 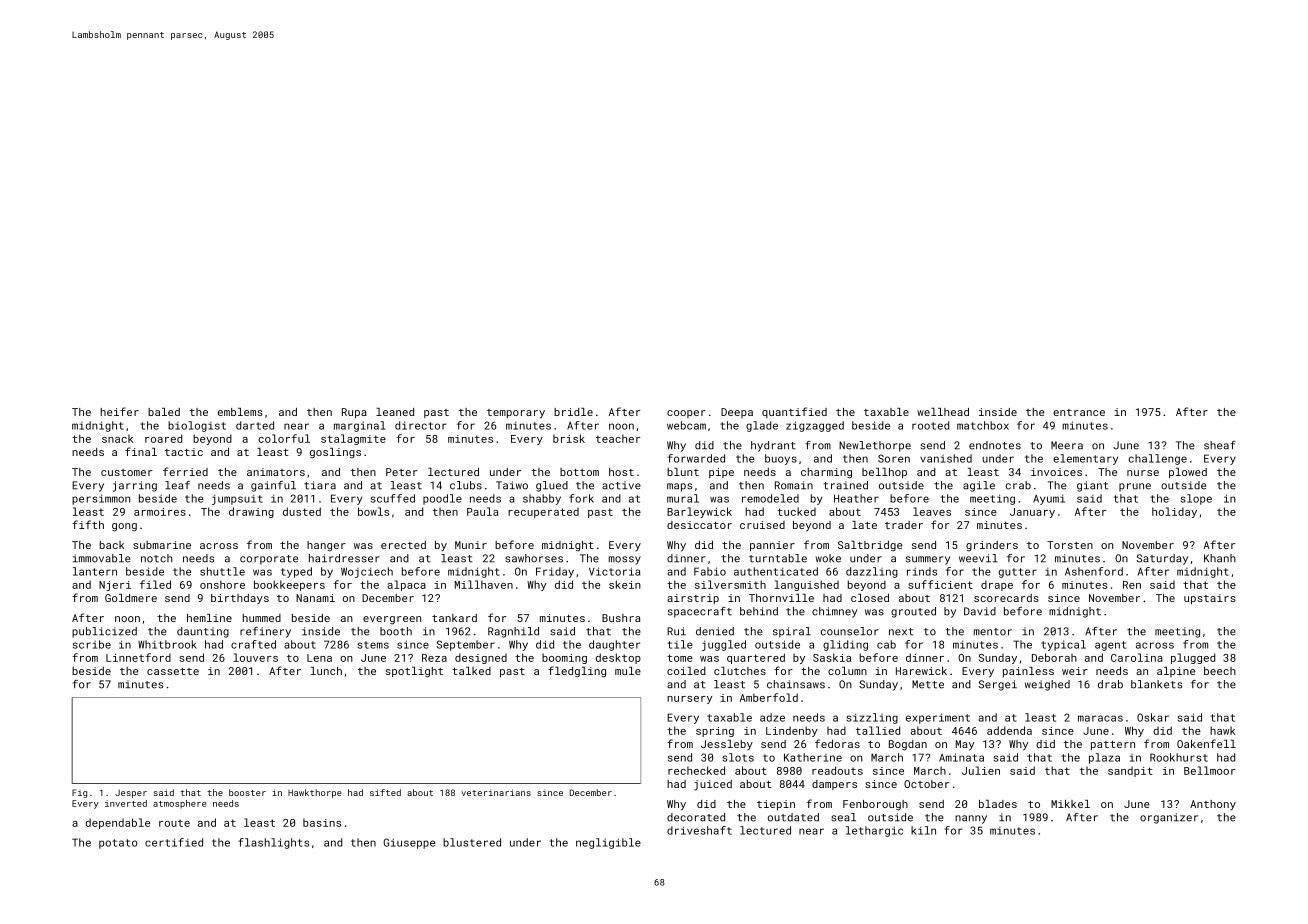 I want to click on Giuseppe, so click(x=409, y=843).
